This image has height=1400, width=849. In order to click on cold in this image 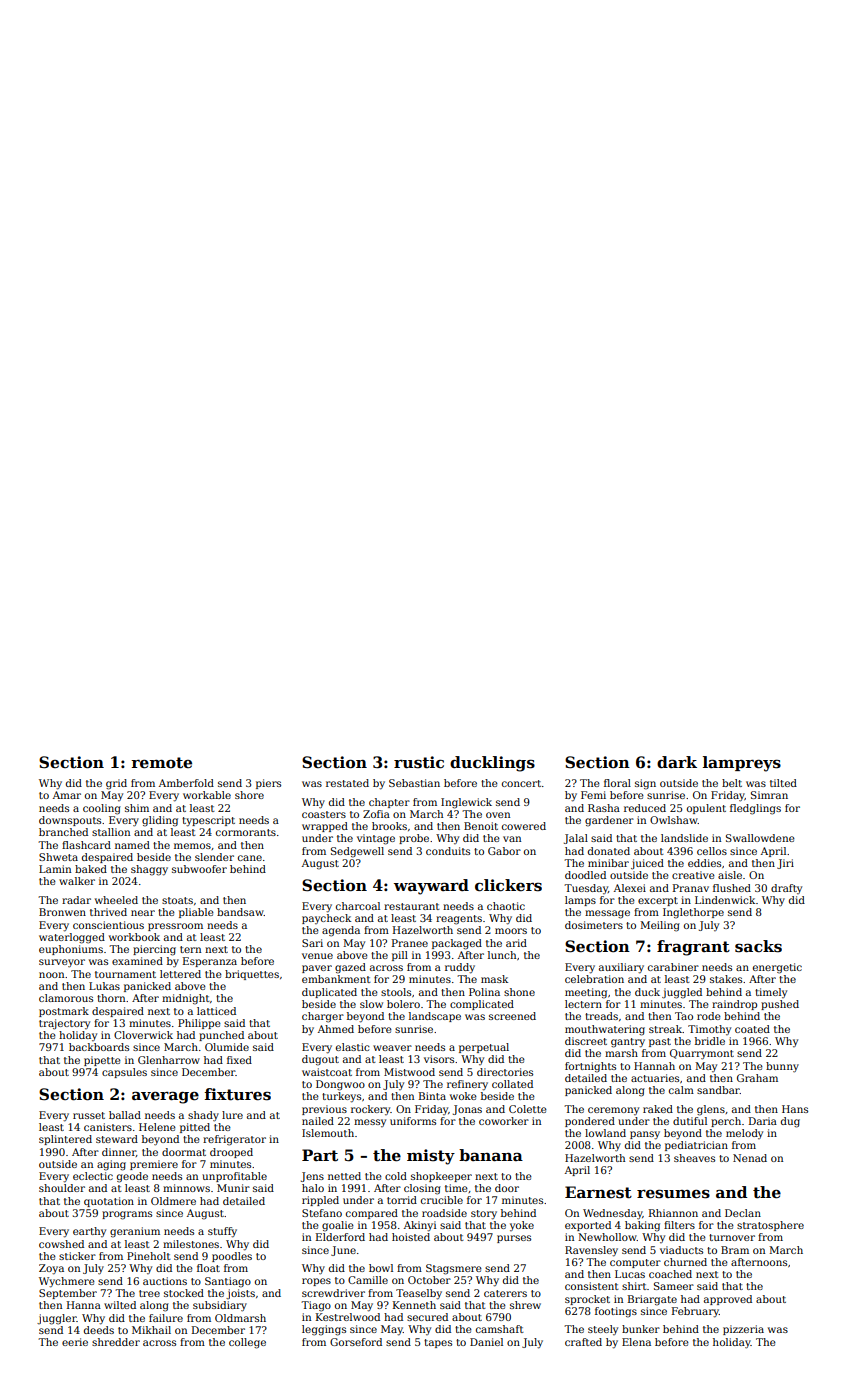, I will do `click(396, 1176)`.
